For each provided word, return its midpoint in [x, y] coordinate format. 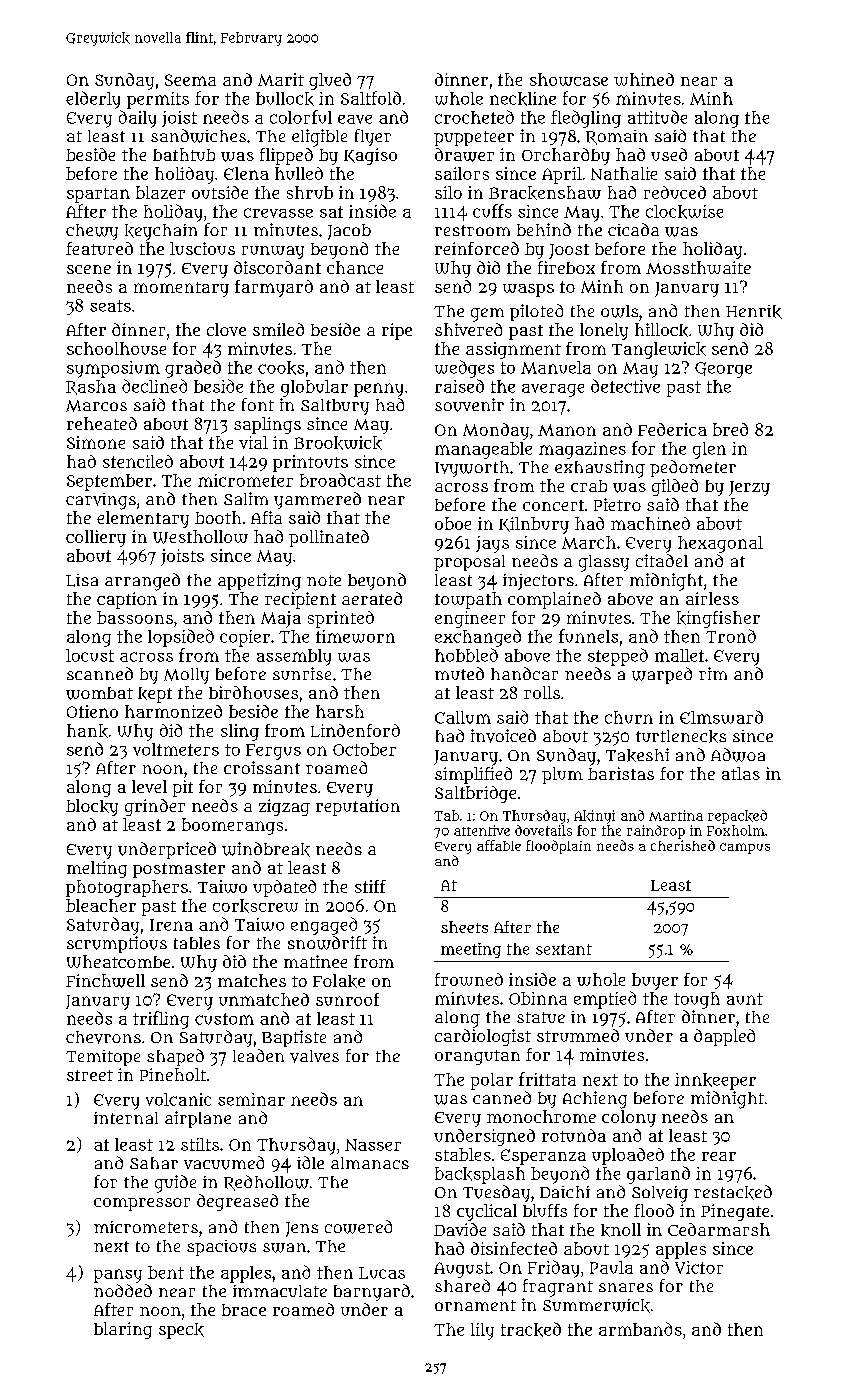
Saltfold [371, 98]
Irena [171, 925]
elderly [93, 100]
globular [314, 388]
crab [589, 486]
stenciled [138, 461]
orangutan [477, 1057]
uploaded [628, 1156]
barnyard [372, 1292]
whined [644, 79]
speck [181, 1331]
